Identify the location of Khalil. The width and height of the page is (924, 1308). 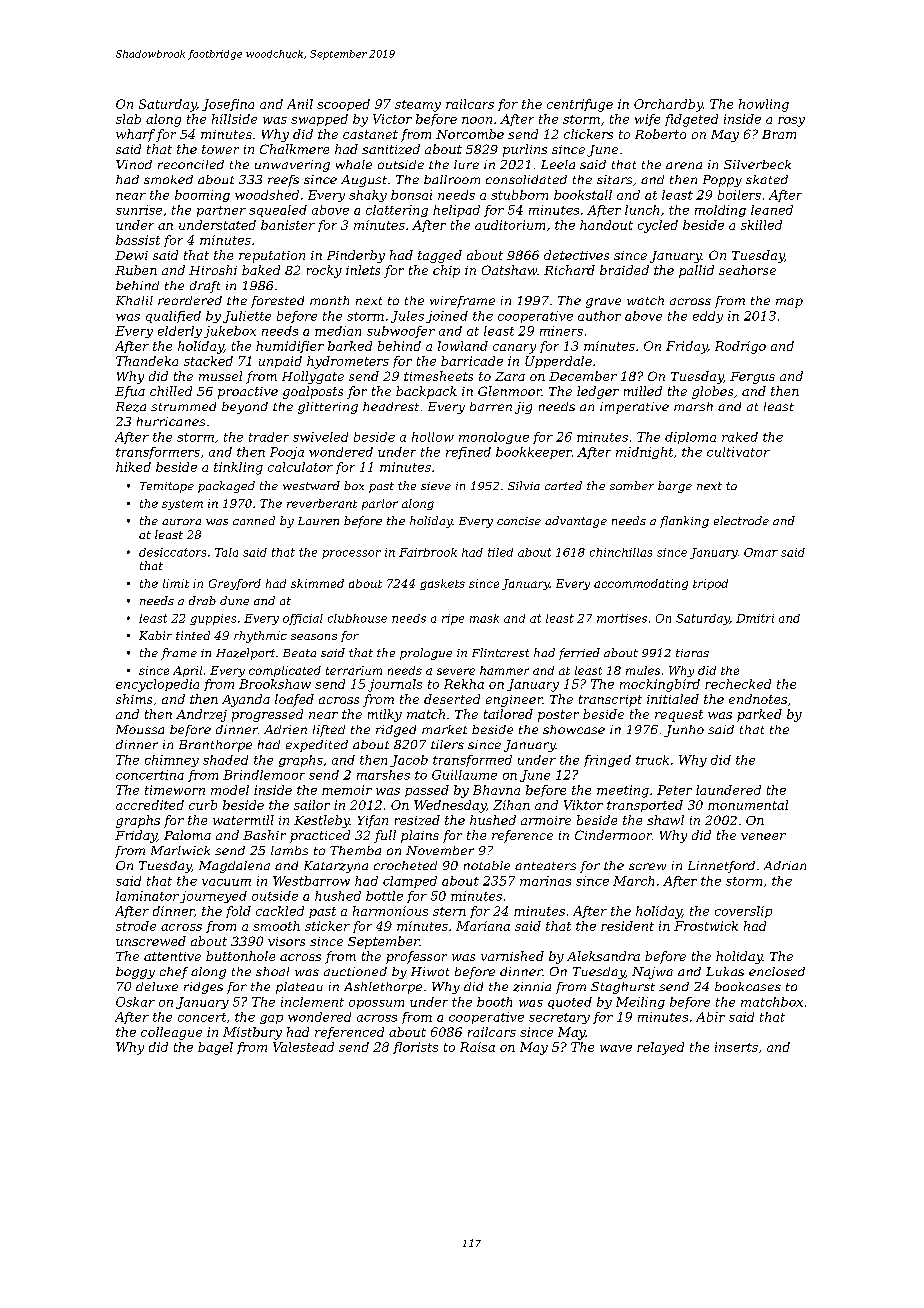
(134, 300).
